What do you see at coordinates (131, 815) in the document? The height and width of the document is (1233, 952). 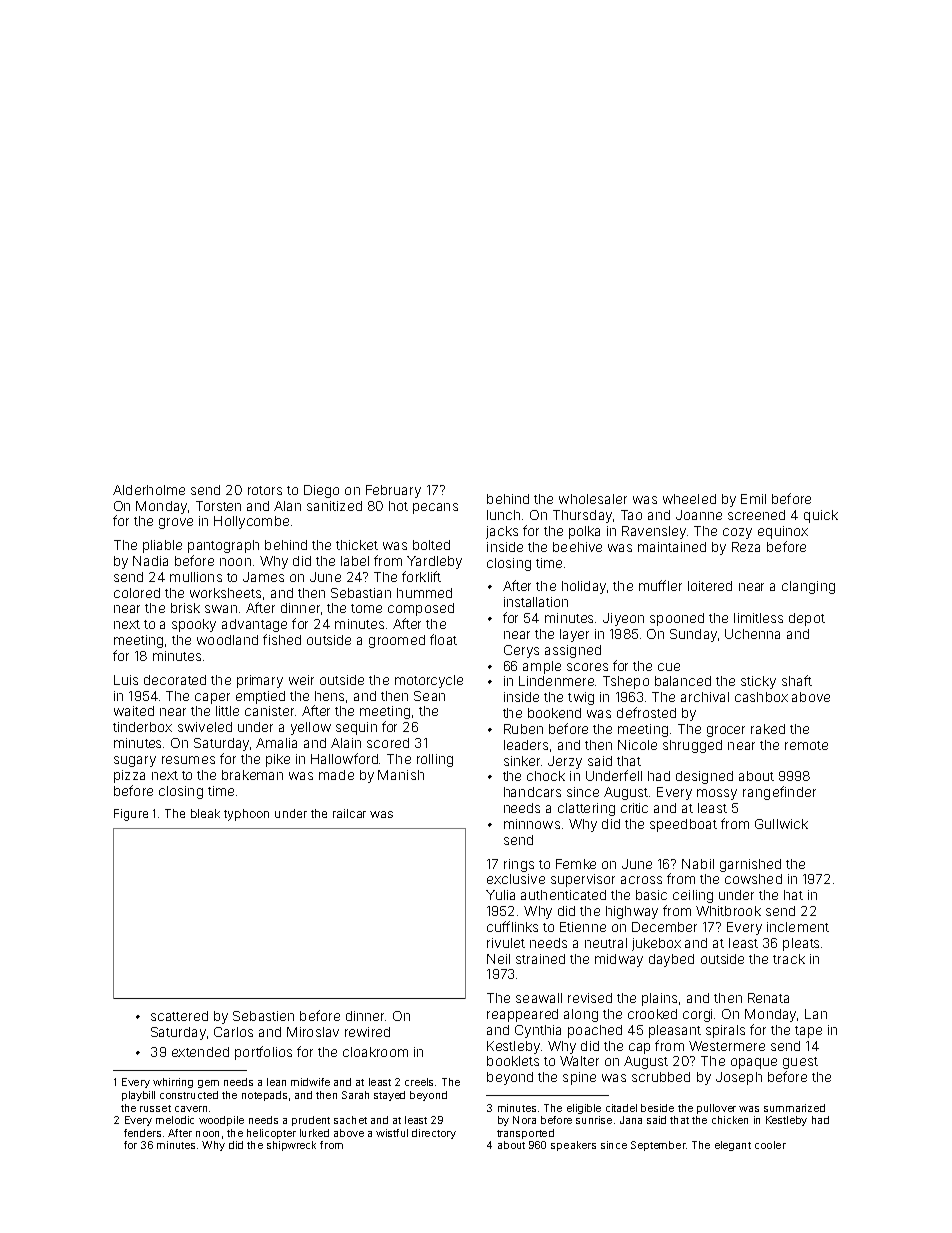 I see `Figure` at bounding box center [131, 815].
